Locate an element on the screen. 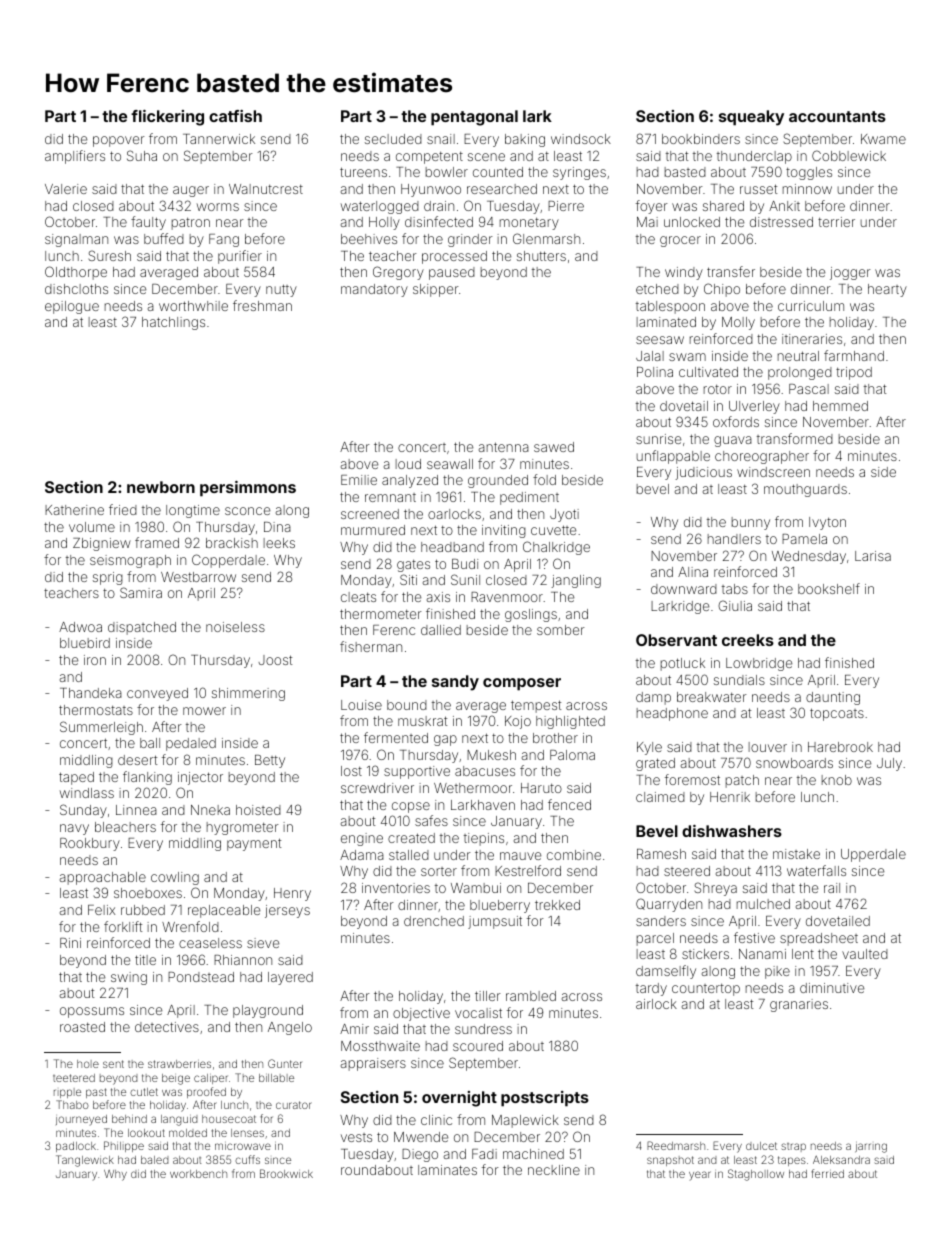 The width and height of the screenshot is (952, 1233). Tannerwick is located at coordinates (219, 139).
